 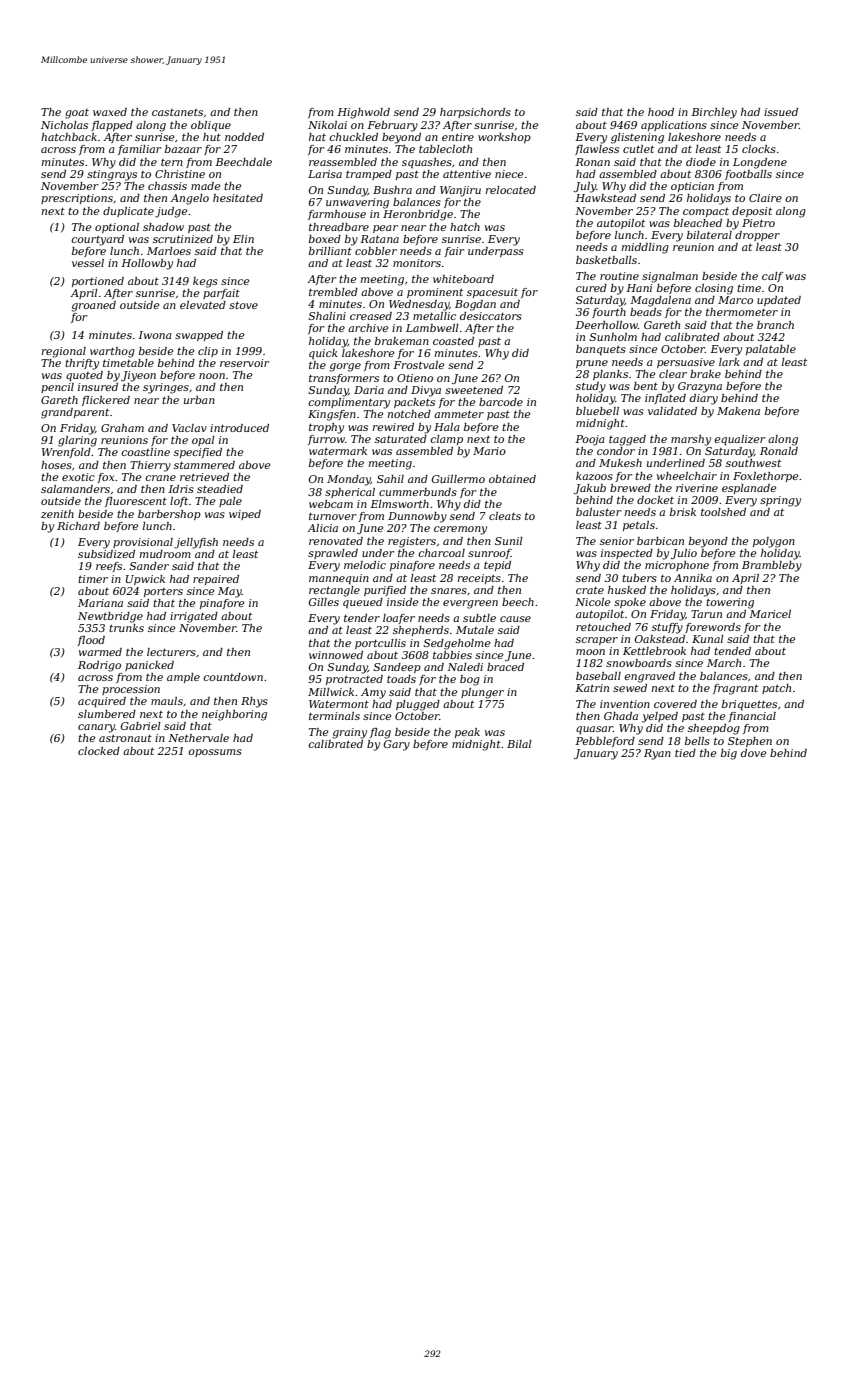 What do you see at coordinates (198, 738) in the screenshot?
I see `Nethervale` at bounding box center [198, 738].
